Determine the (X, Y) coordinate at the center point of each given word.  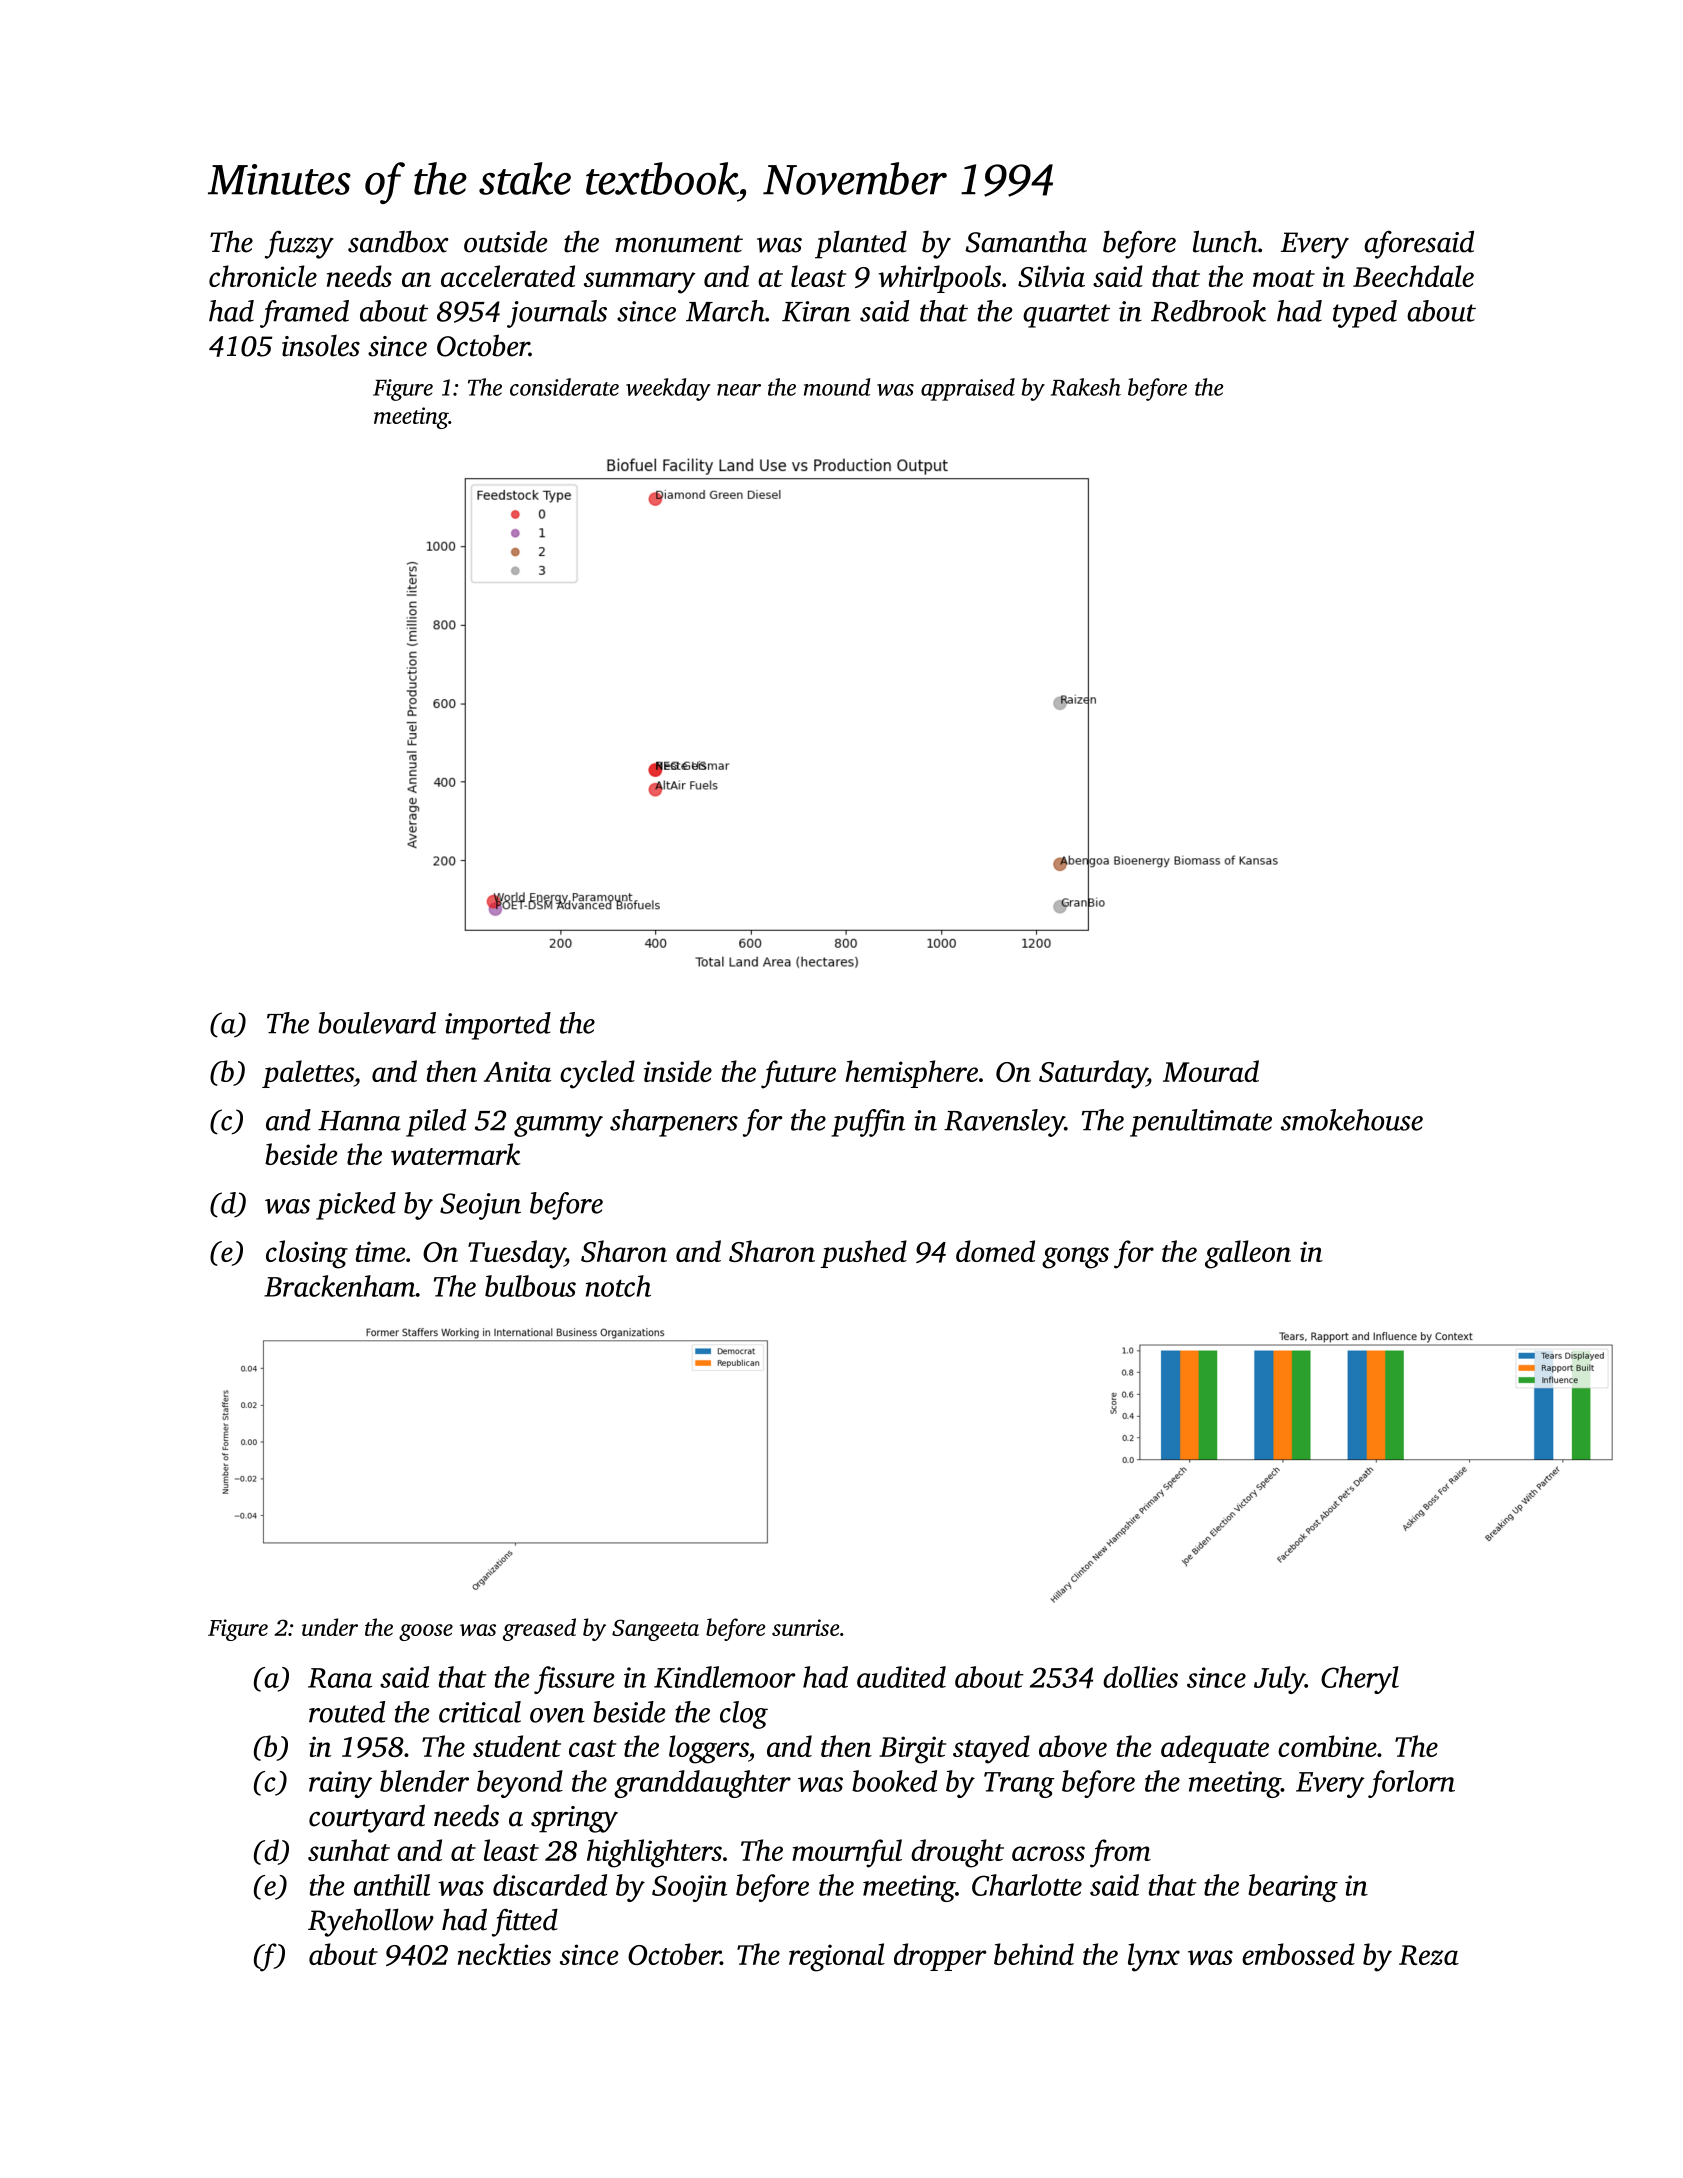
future (798, 1074)
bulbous (530, 1286)
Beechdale (1413, 276)
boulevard (377, 1023)
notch (618, 1286)
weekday (668, 389)
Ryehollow (371, 1922)
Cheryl (1360, 1680)
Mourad (1211, 1071)
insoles (321, 346)
